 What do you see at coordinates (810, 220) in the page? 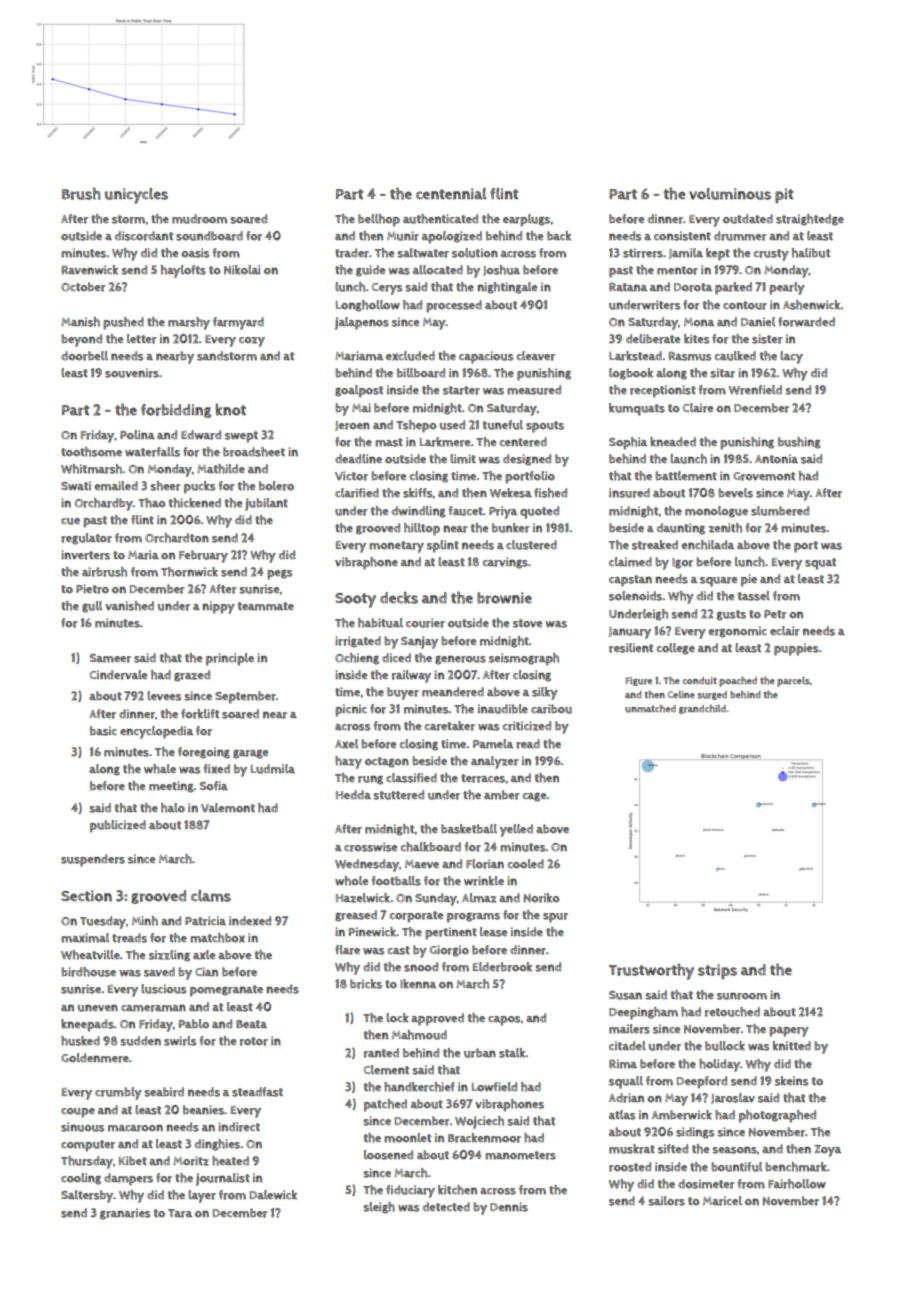
I see `straightedge` at bounding box center [810, 220].
